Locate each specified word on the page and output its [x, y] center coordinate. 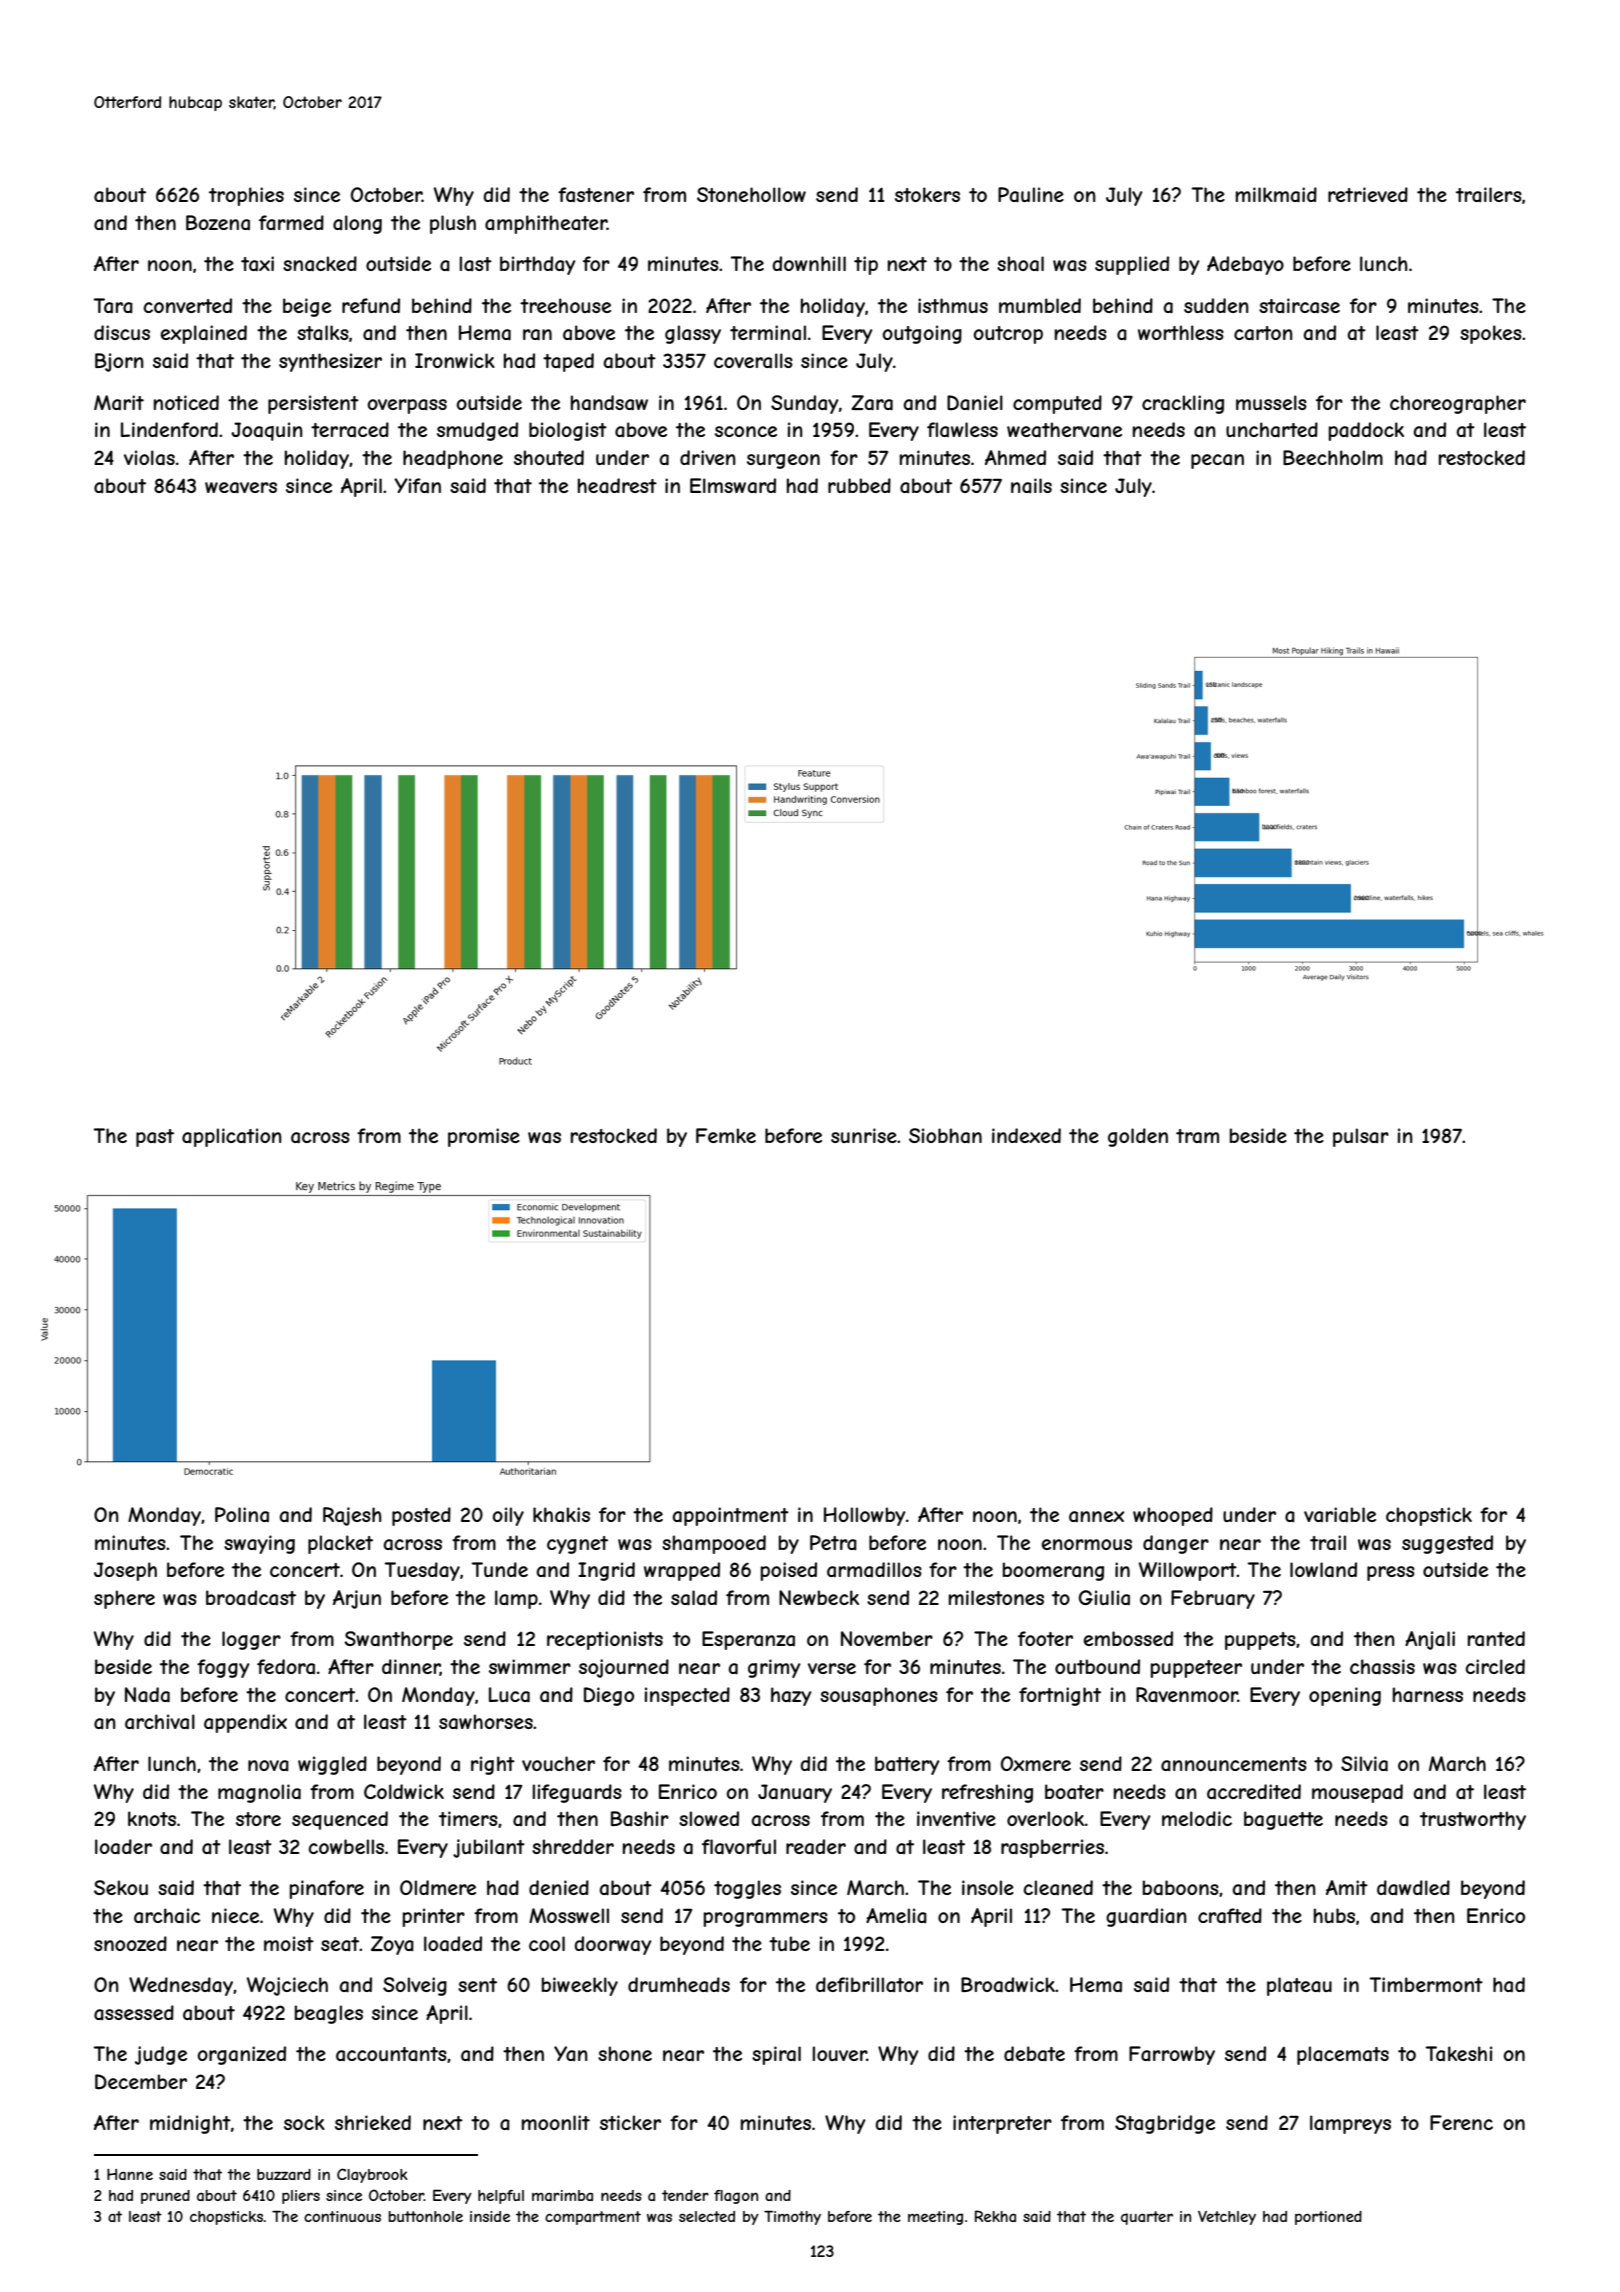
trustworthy [1473, 1820]
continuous [342, 2216]
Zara [872, 403]
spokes [1491, 334]
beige [307, 307]
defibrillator [869, 1984]
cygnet [577, 1545]
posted [421, 1516]
